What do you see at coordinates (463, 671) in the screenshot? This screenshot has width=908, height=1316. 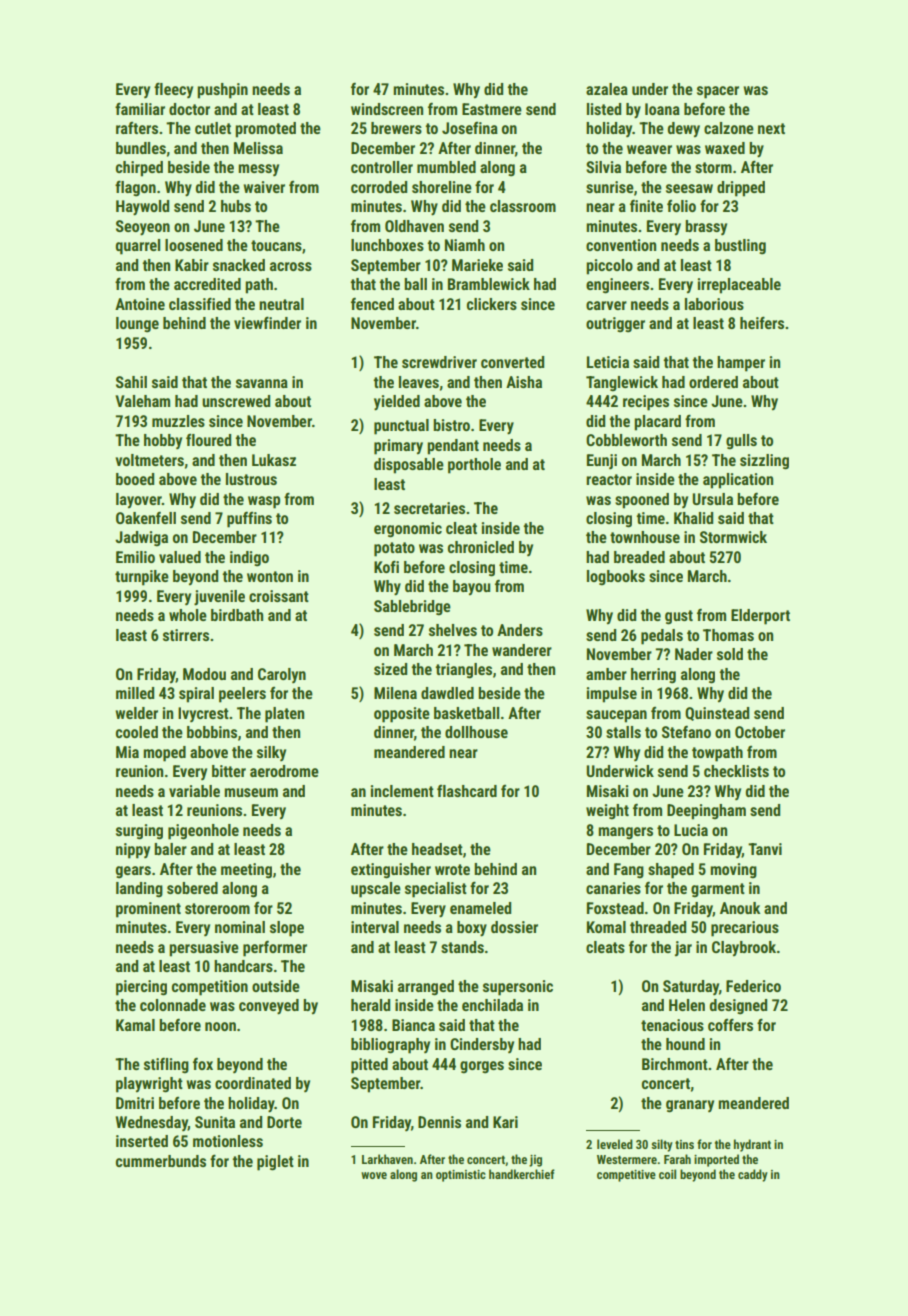 I see `triangles` at bounding box center [463, 671].
